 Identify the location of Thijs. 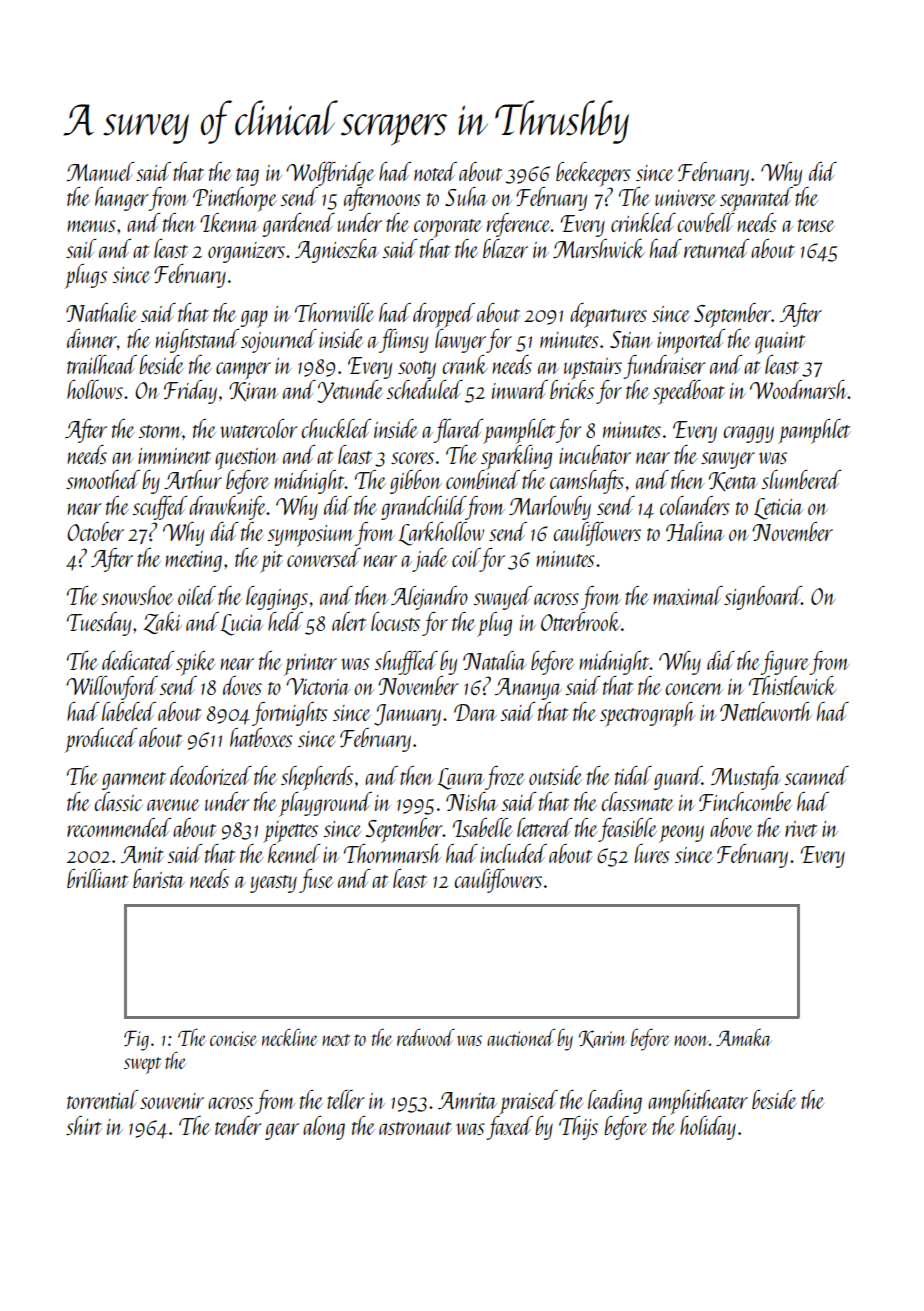
(578, 1128).
